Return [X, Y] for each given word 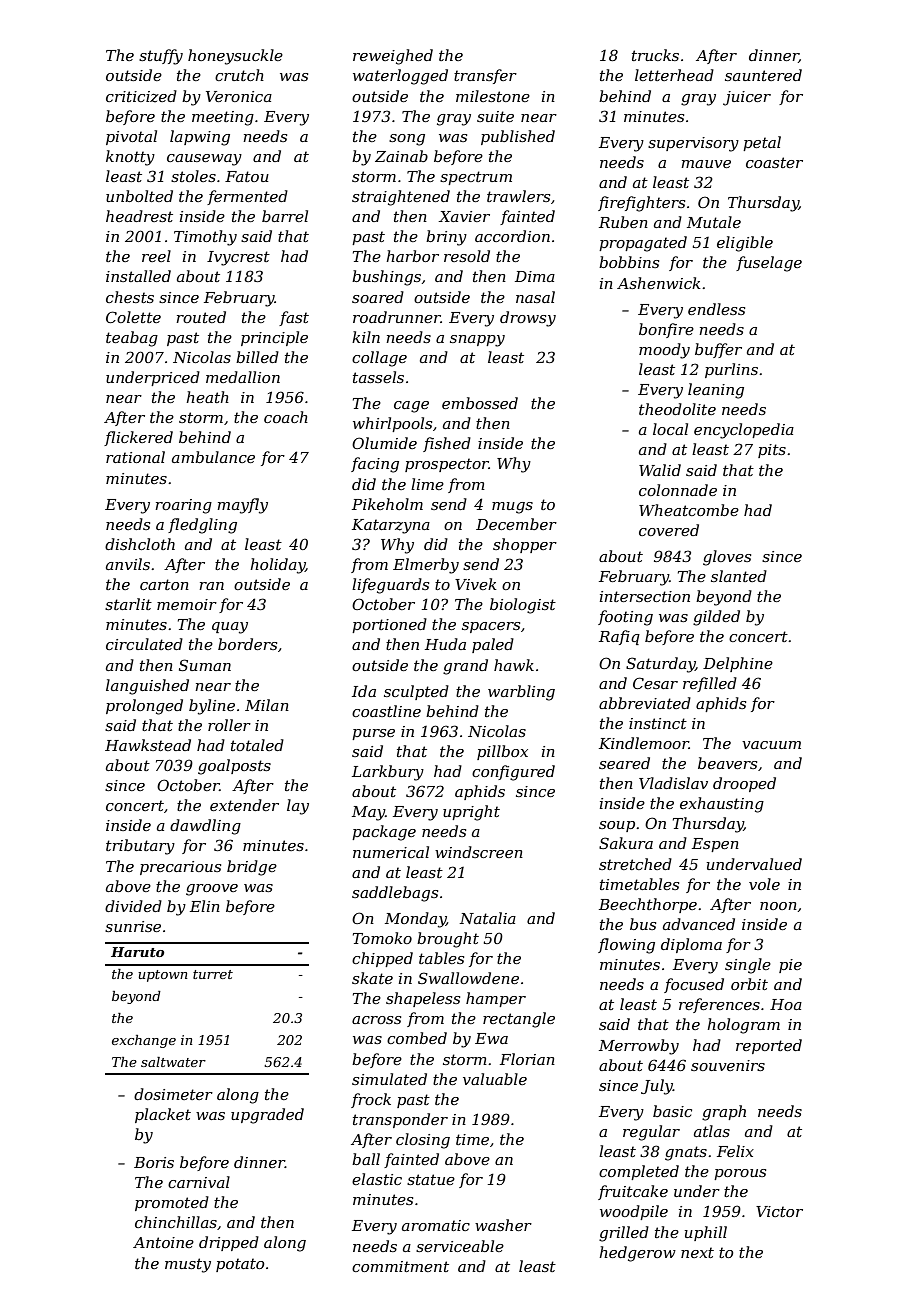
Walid [660, 470]
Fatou [247, 176]
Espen [715, 845]
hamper [496, 999]
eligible [745, 244]
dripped [229, 1243]
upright [471, 813]
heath [207, 397]
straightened [401, 198]
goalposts [234, 767]
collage [379, 359]
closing [423, 1141]
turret [213, 974]
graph [724, 1113]
